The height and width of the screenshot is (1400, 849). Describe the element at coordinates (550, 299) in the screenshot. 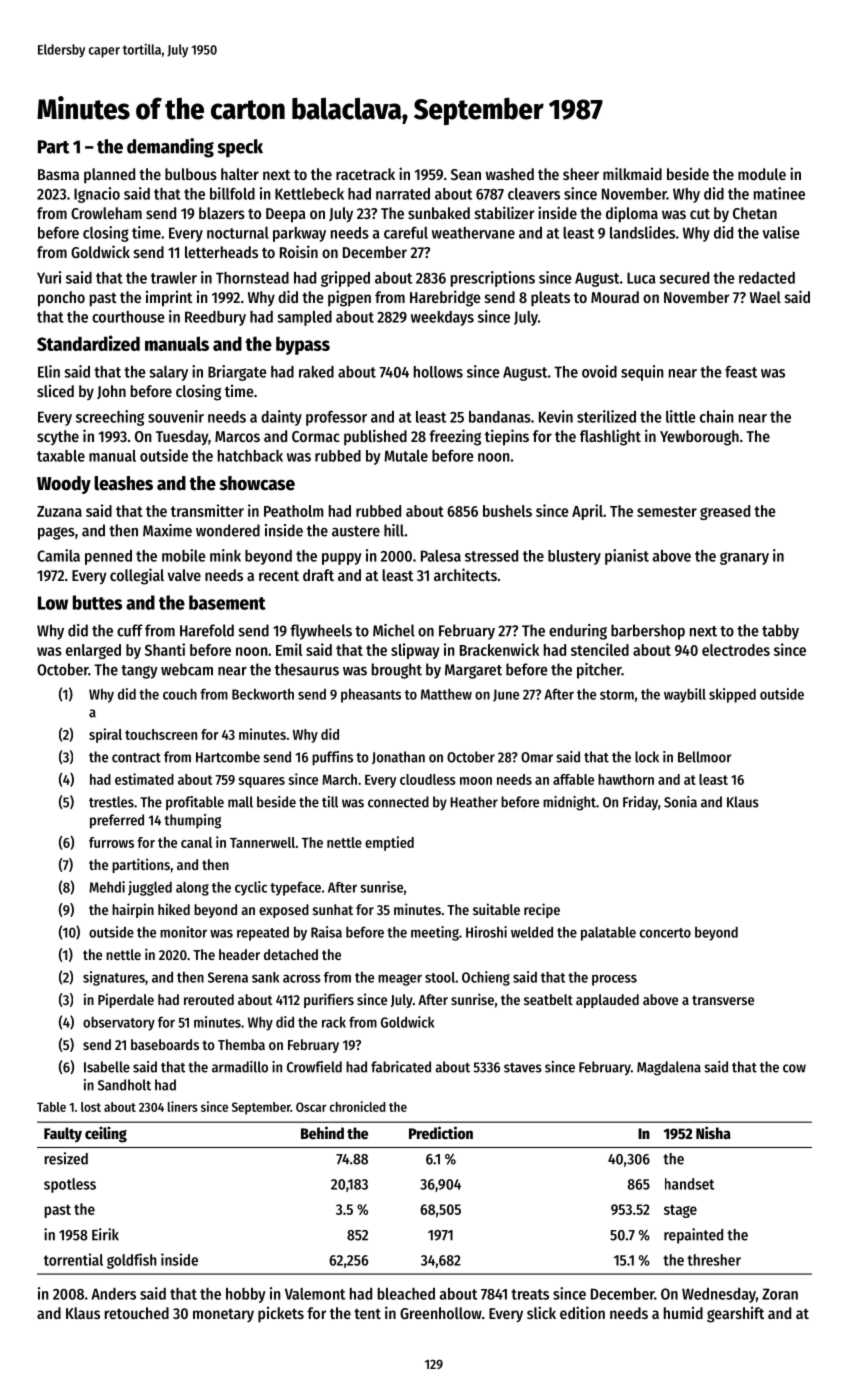

I see `pleats` at that location.
